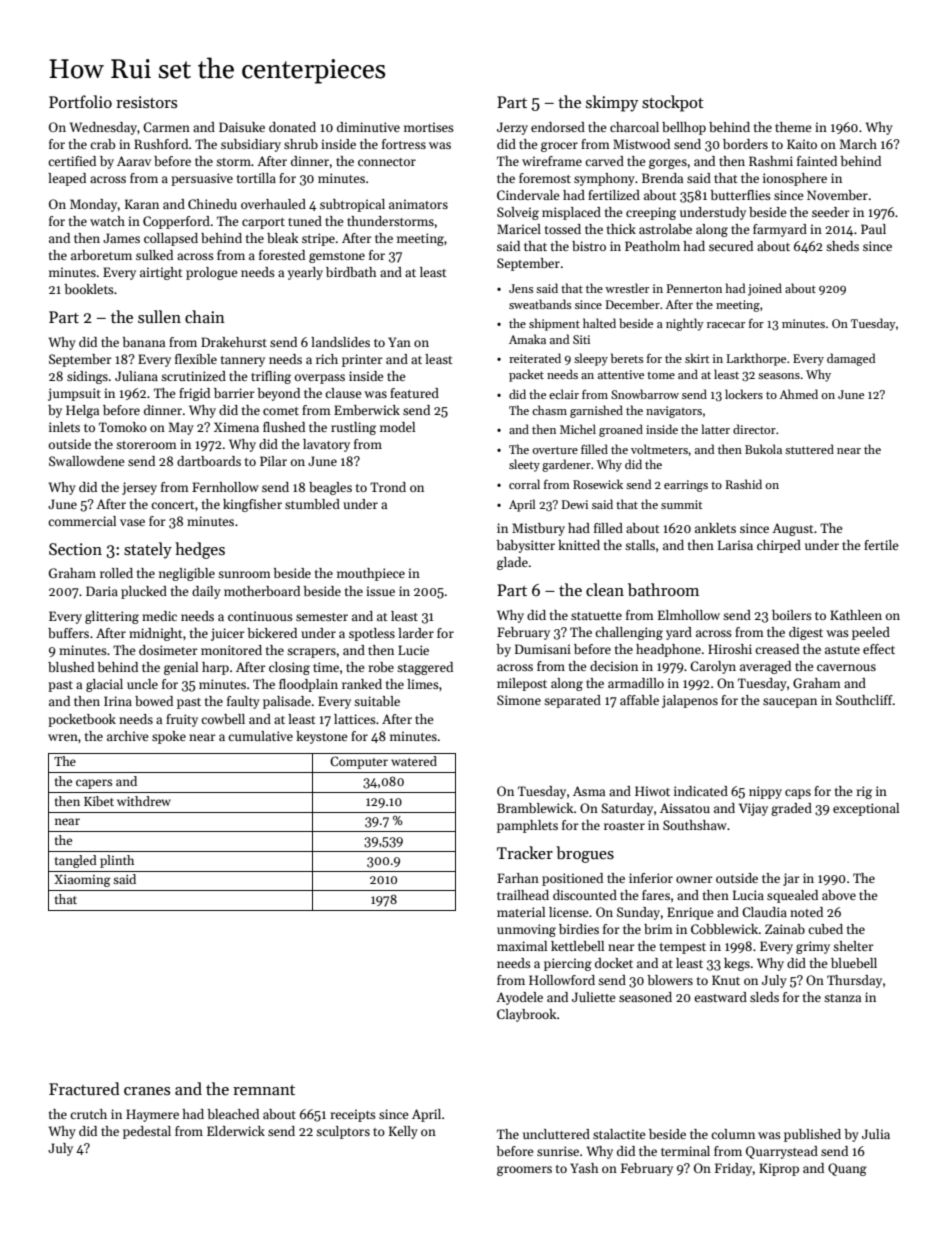 This screenshot has height=1233, width=952. What do you see at coordinates (866, 809) in the screenshot?
I see `exceptional` at bounding box center [866, 809].
